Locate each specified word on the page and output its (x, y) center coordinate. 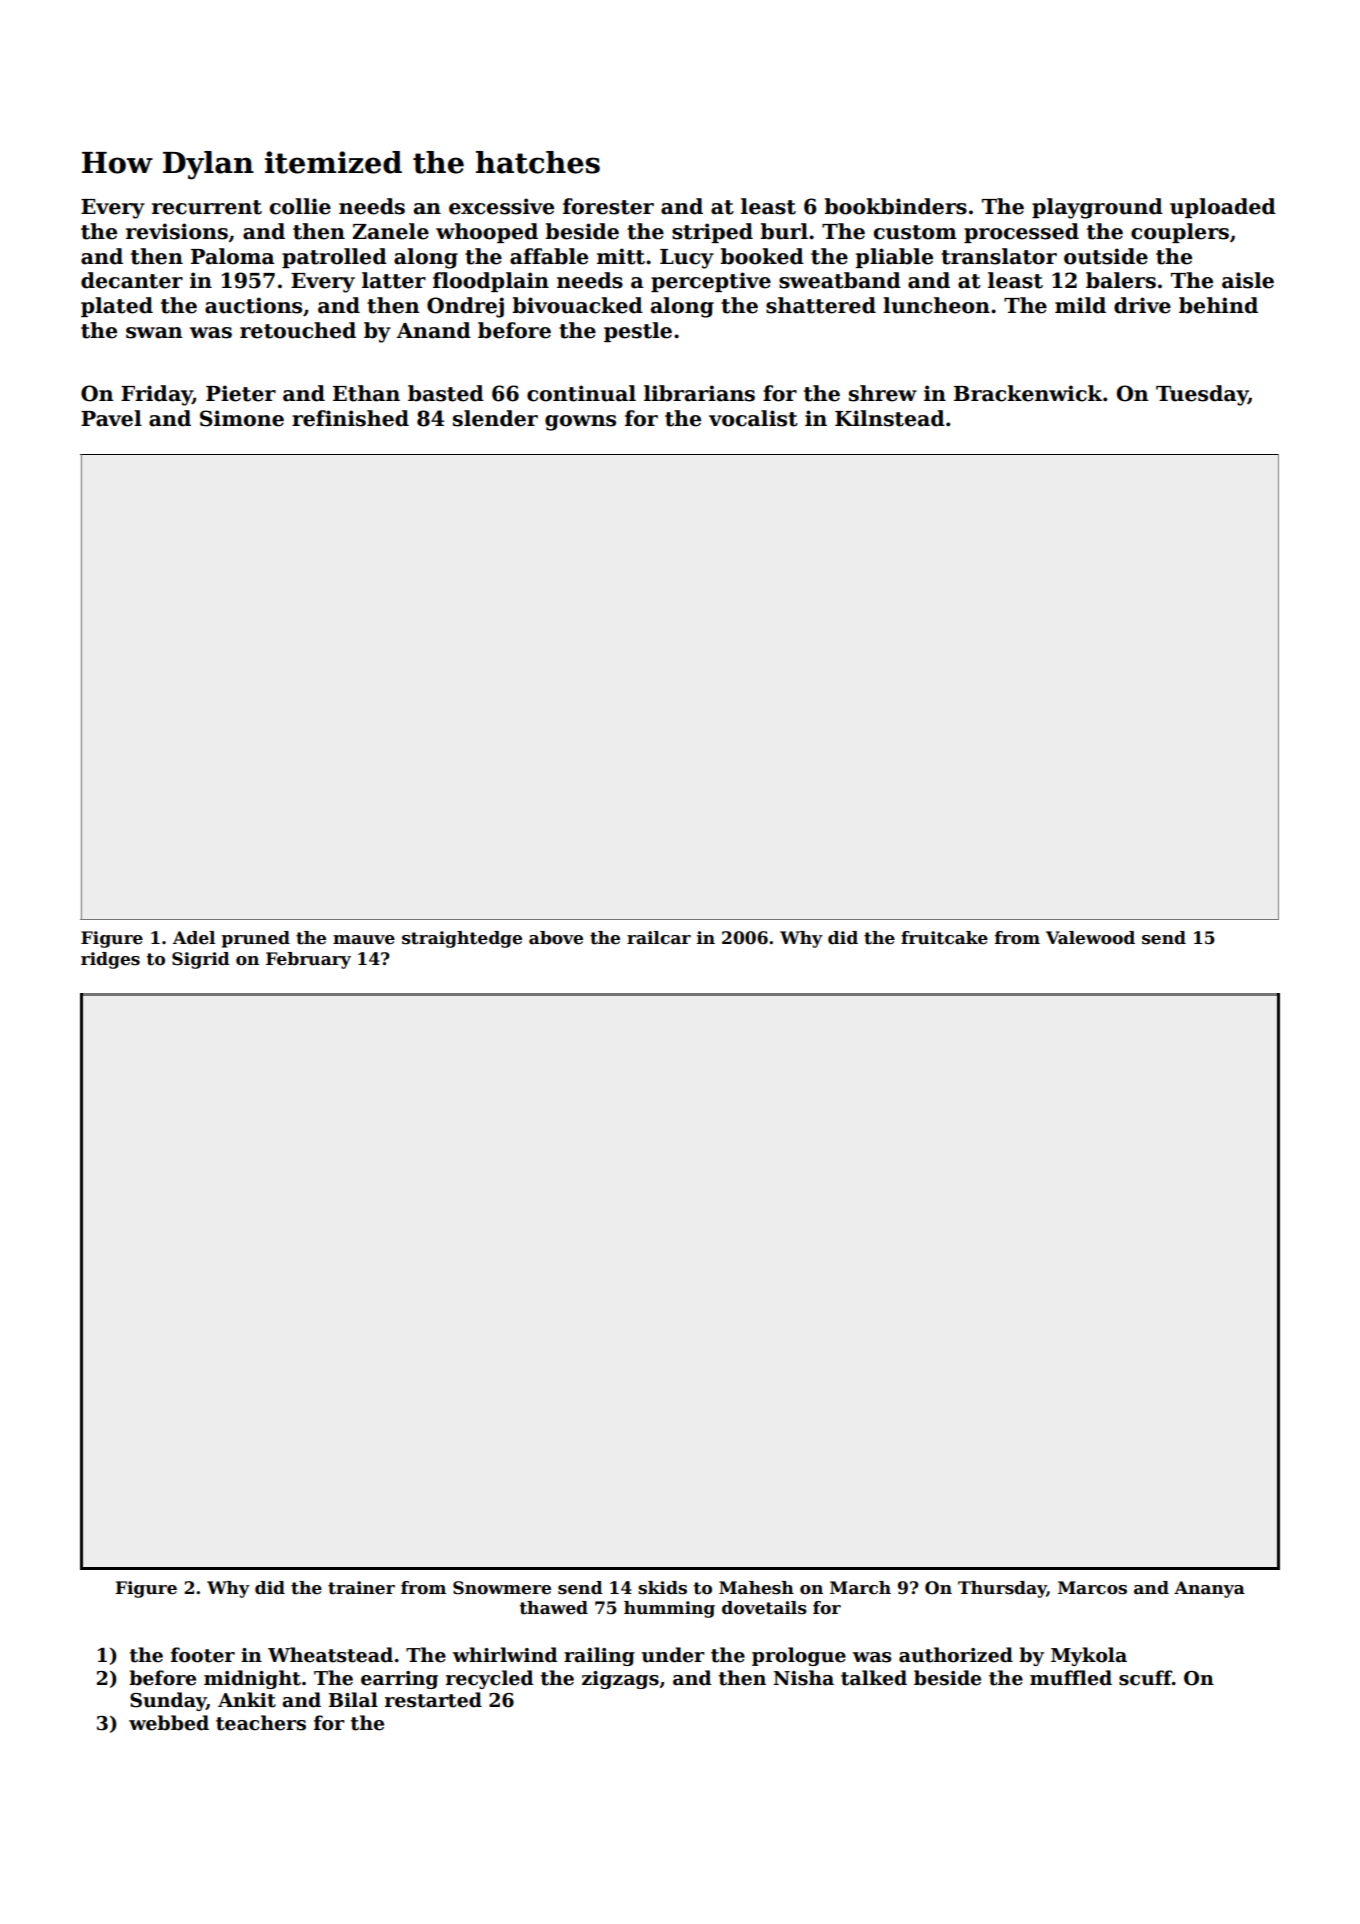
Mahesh (756, 1588)
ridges (110, 960)
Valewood (1090, 938)
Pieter (241, 393)
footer (203, 1655)
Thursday (1002, 1589)
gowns (580, 423)
